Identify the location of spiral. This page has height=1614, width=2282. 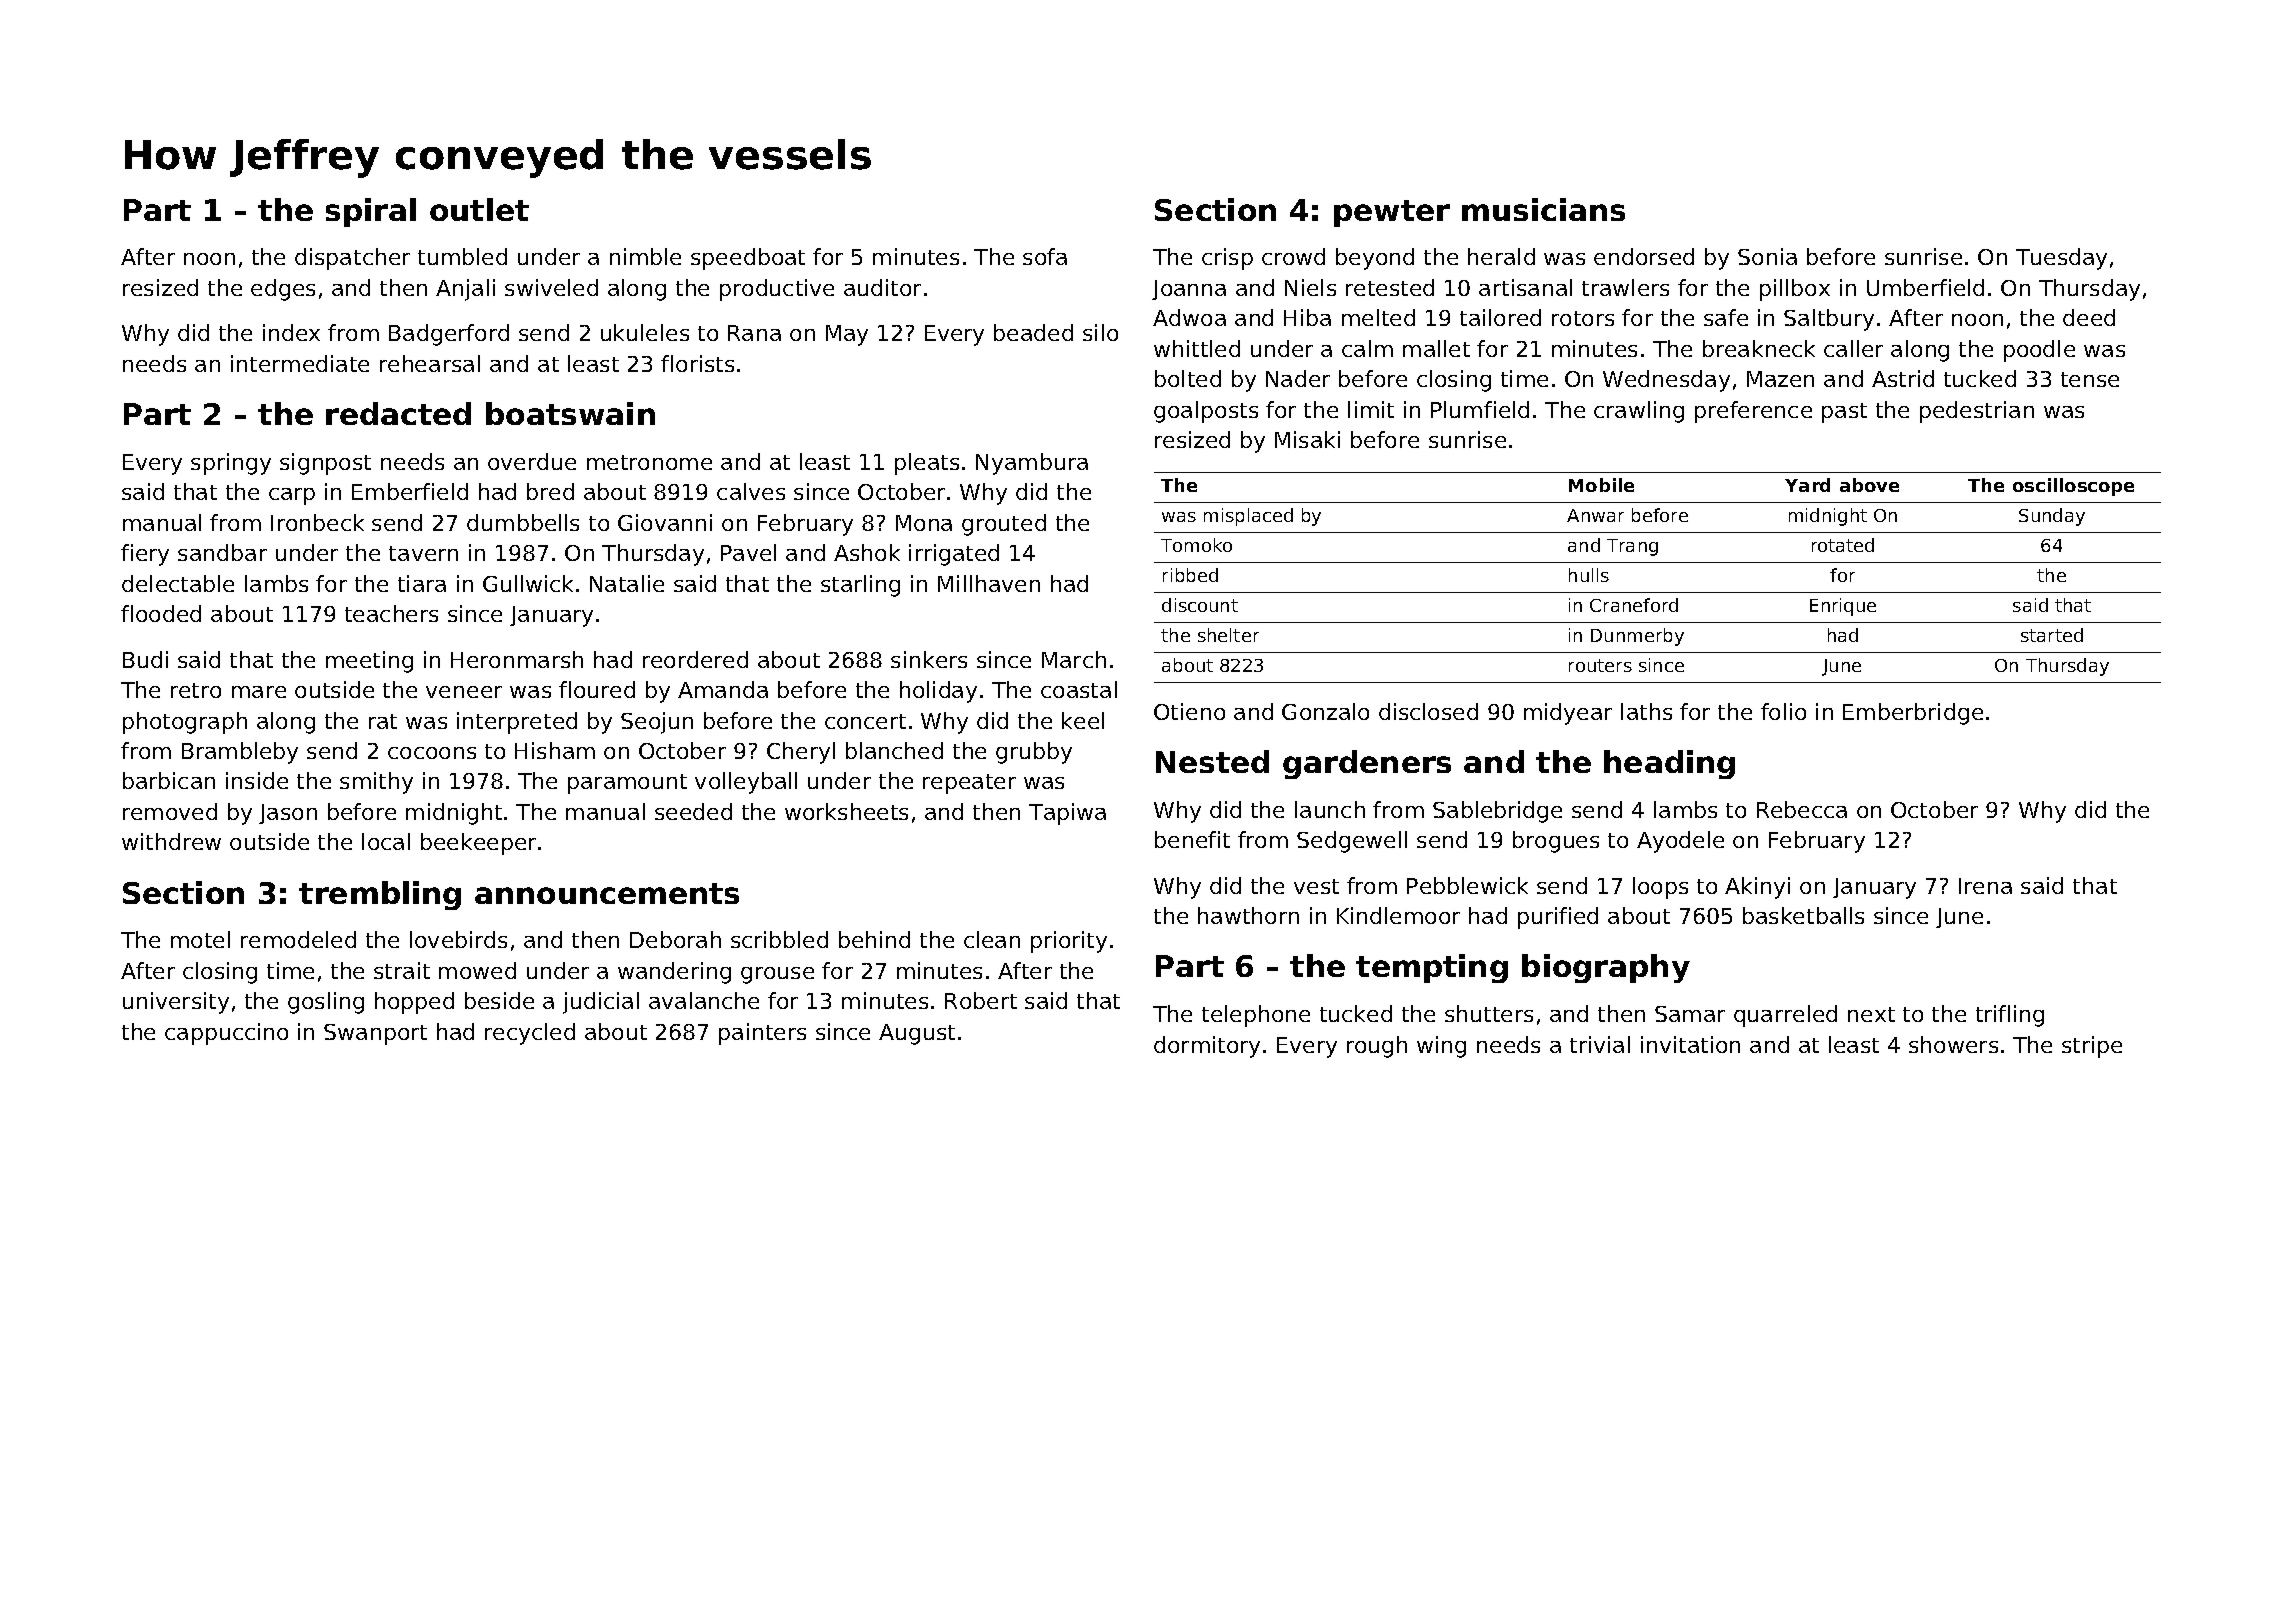
(371, 212).
